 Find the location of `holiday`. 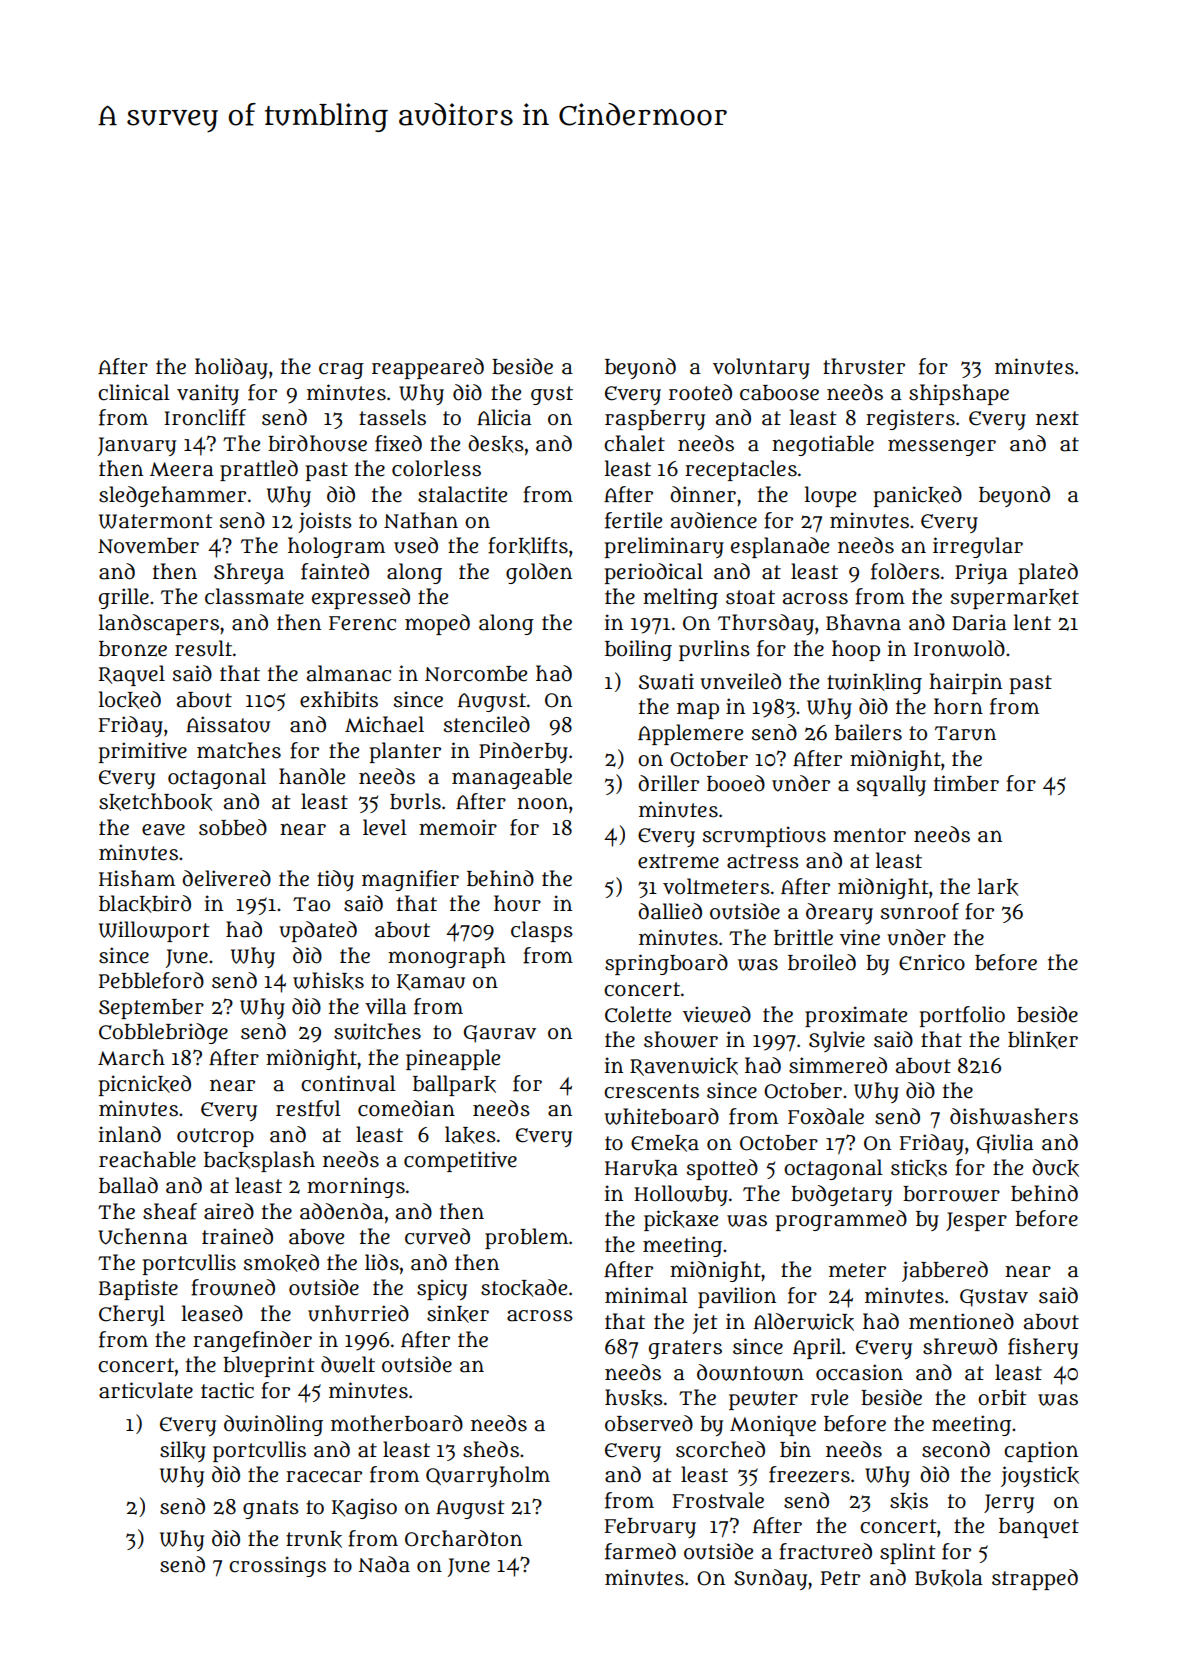

holiday is located at coordinates (231, 368).
